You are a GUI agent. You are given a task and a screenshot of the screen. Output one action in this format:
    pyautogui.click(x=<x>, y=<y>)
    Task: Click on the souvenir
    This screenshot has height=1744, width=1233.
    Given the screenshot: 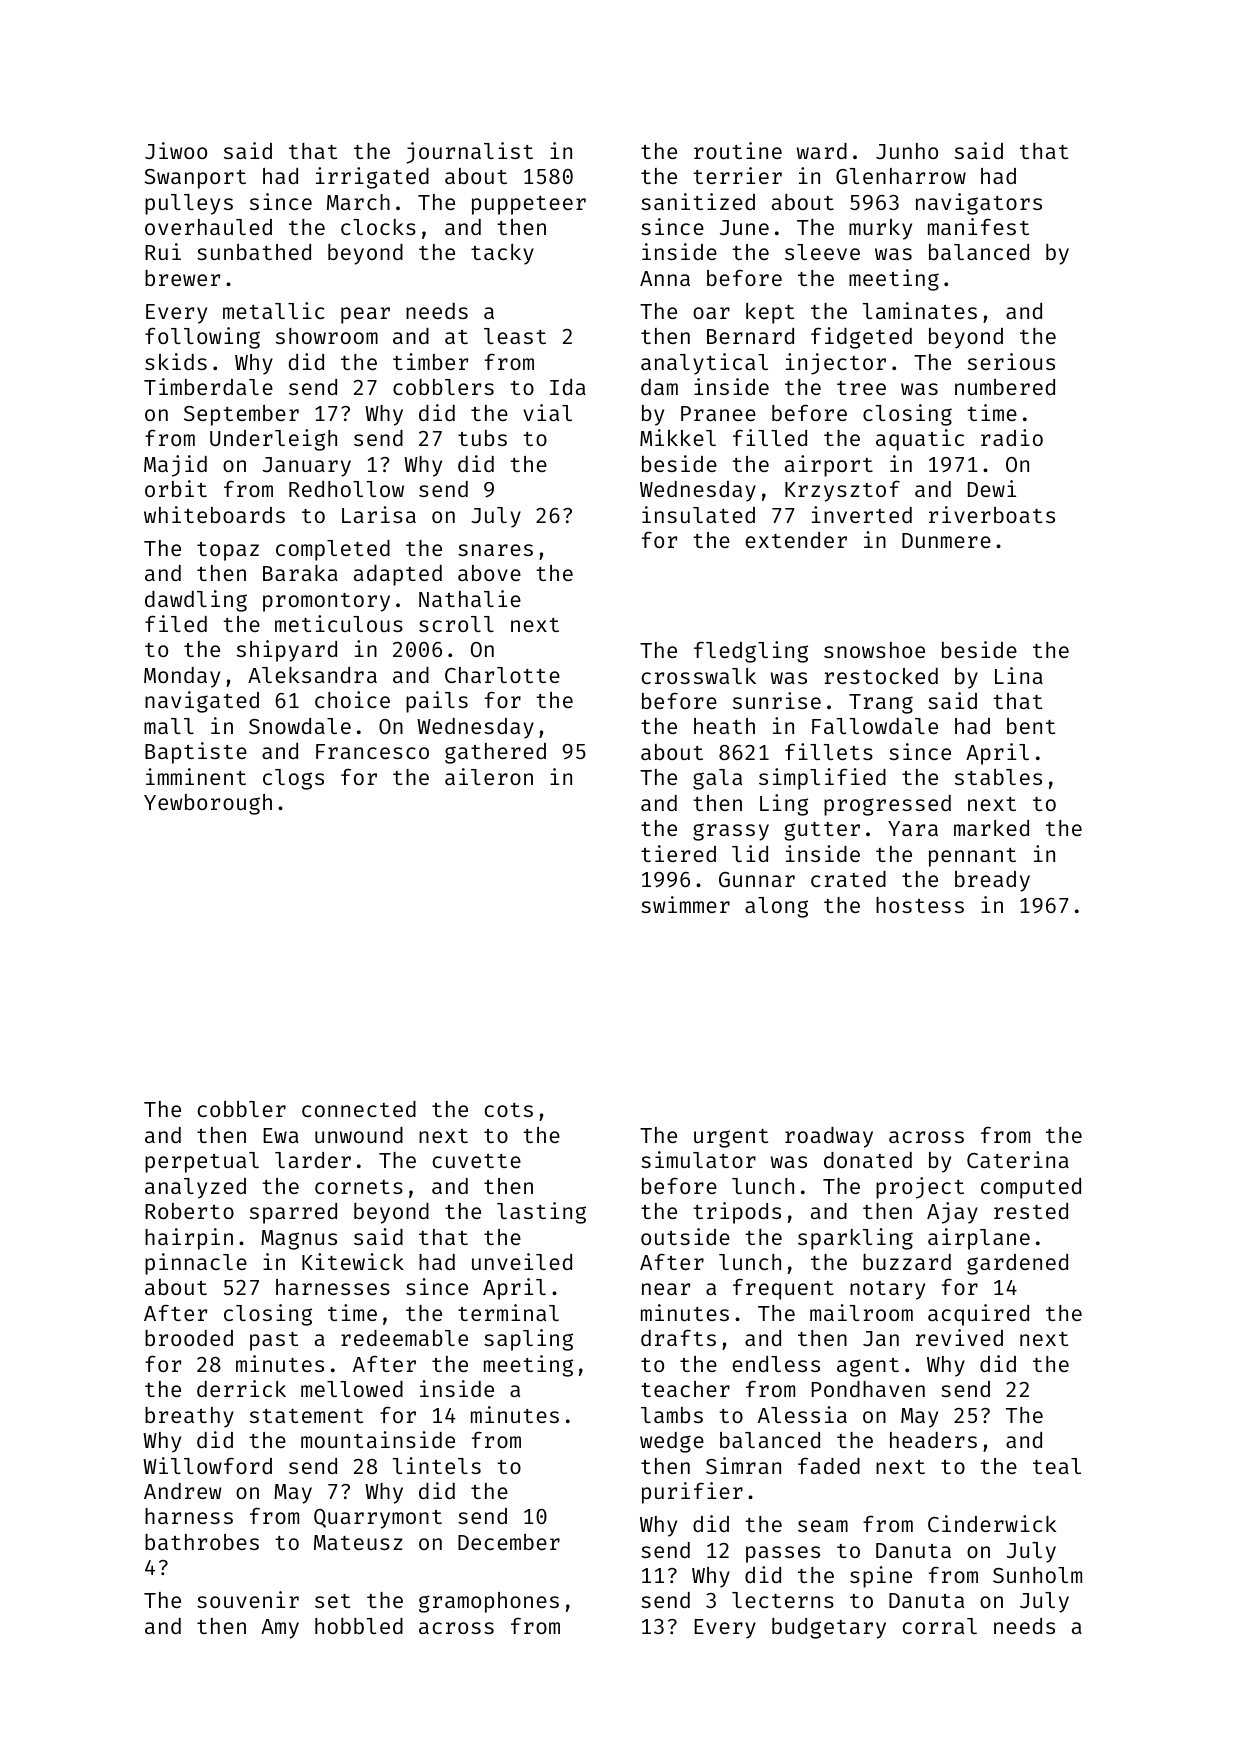 What is the action you would take?
    pyautogui.click(x=248, y=1599)
